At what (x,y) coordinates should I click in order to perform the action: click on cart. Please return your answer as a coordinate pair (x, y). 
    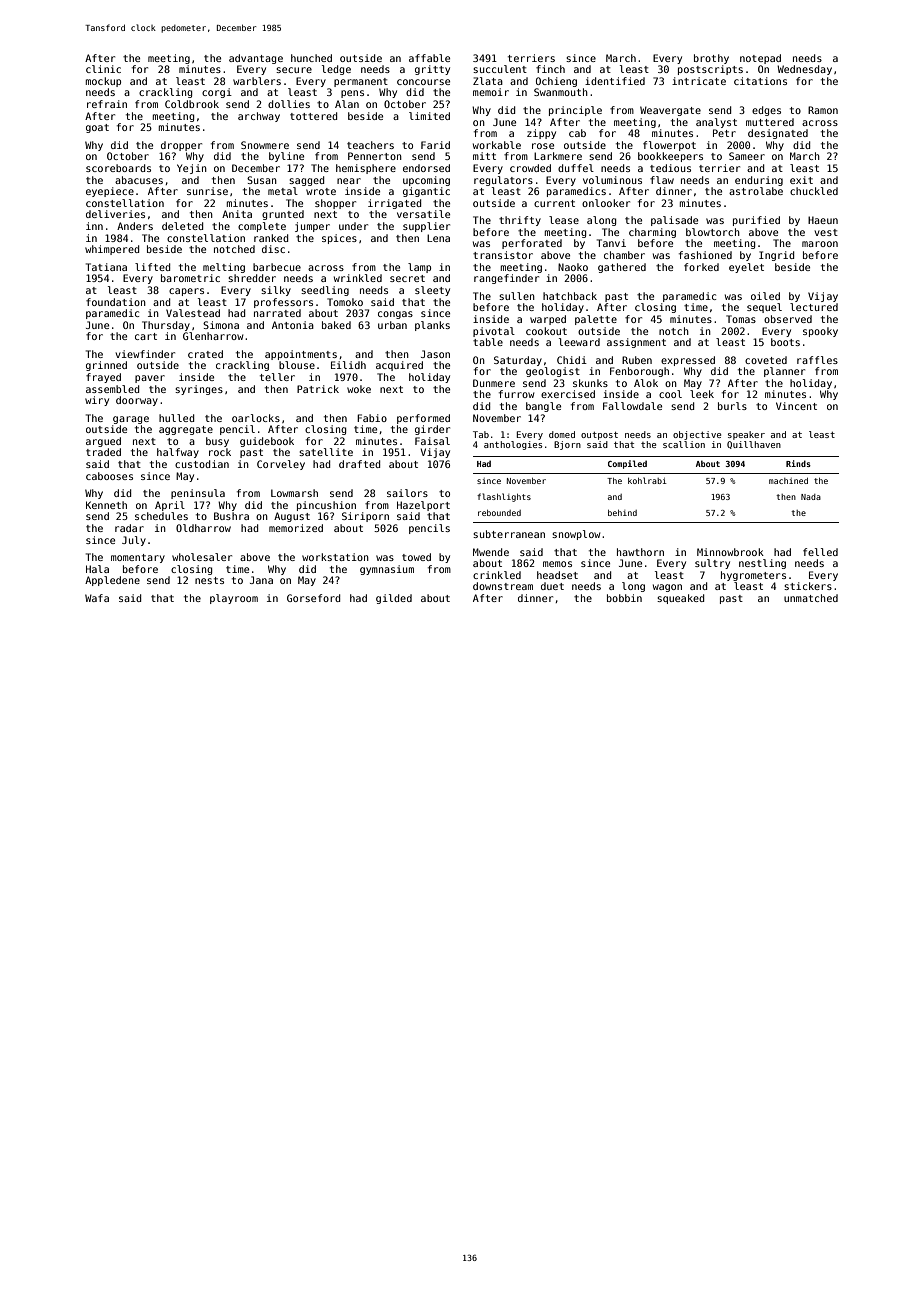
    Looking at the image, I should click on (146, 336).
